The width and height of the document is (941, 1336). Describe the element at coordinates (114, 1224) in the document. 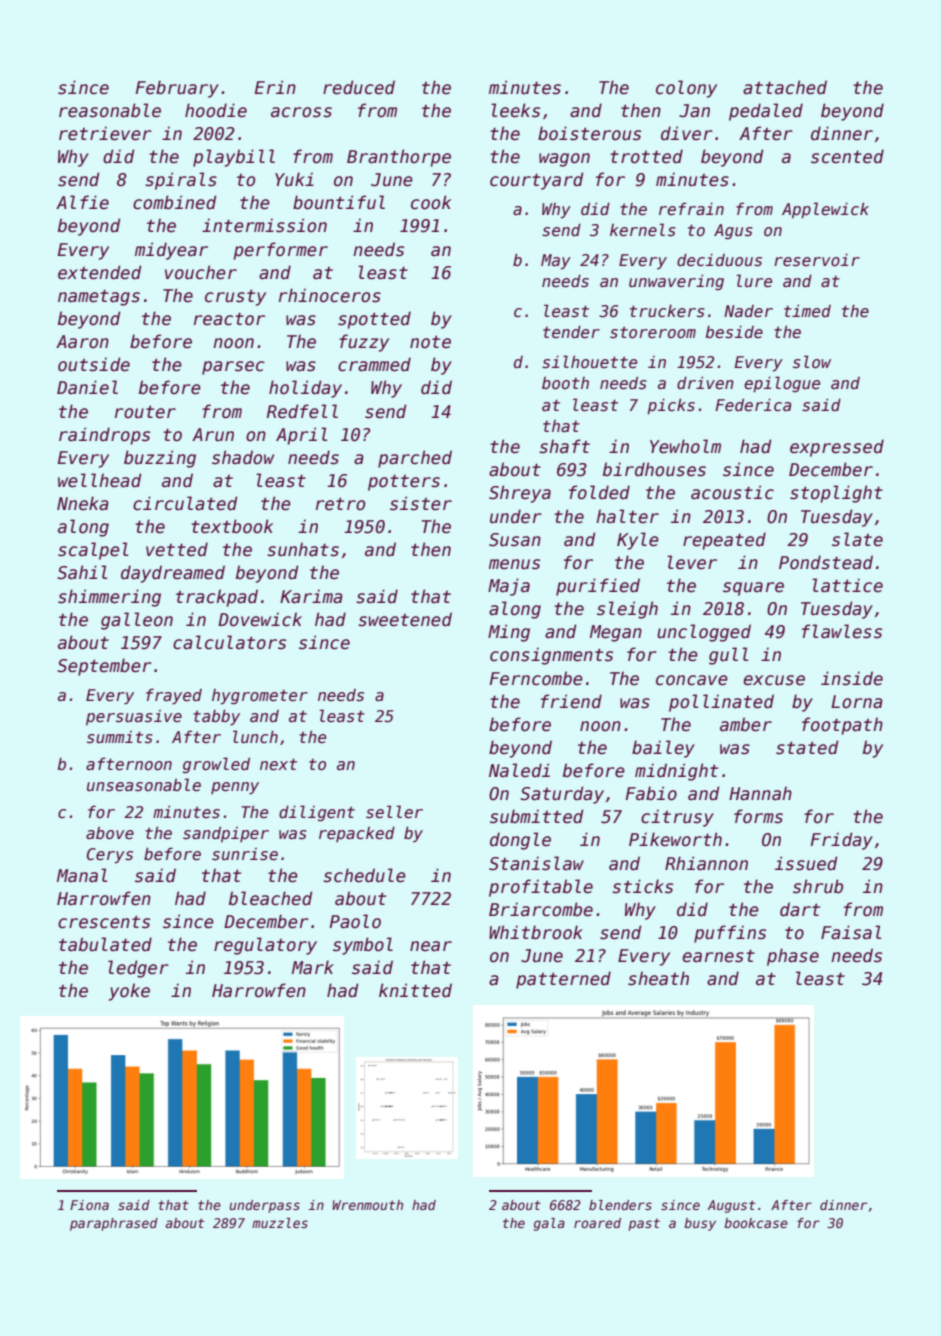

I see `paraphrased` at that location.
